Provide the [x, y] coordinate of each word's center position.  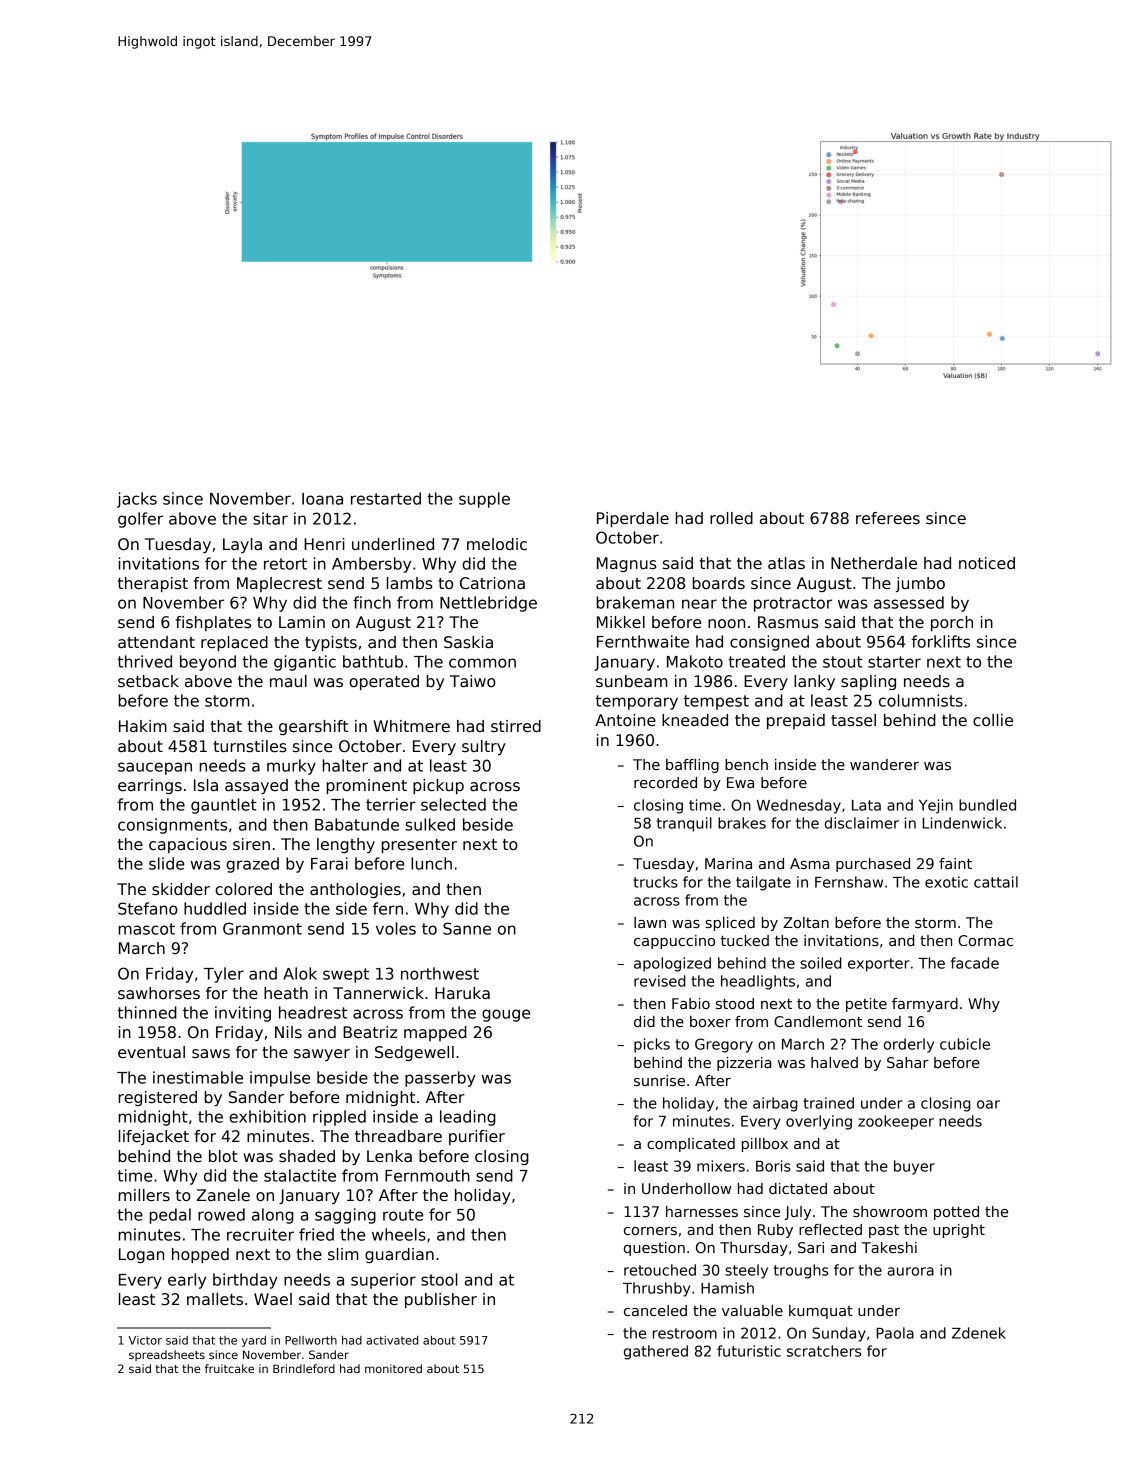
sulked [430, 824]
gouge [506, 1015]
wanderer [884, 764]
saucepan [155, 768]
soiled [821, 963]
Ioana [322, 499]
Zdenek [979, 1333]
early [187, 1281]
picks [652, 1045]
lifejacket [154, 1137]
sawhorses [159, 993]
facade [975, 963]
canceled [655, 1310]
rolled [731, 518]
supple [484, 500]
